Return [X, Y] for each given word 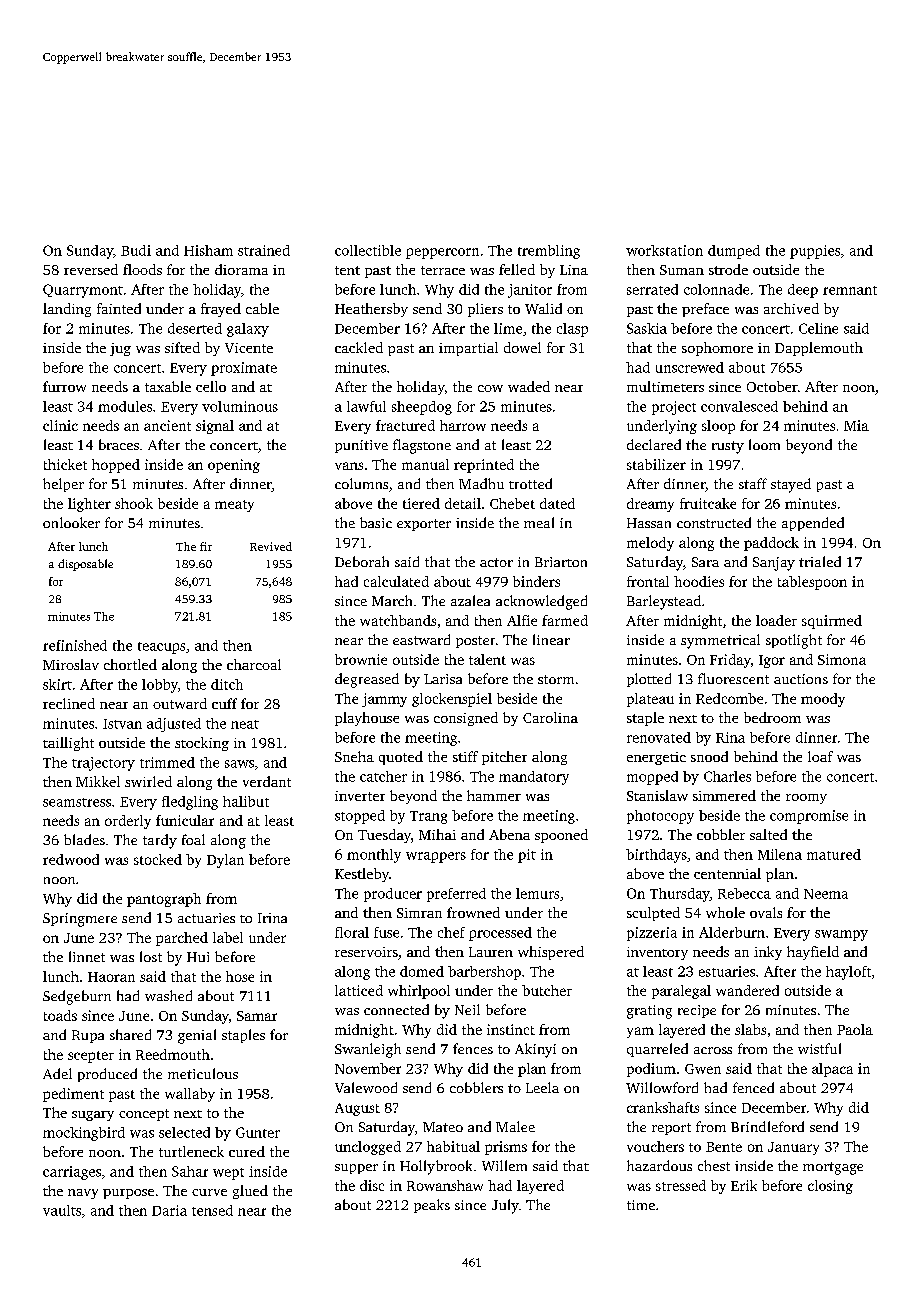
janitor [530, 291]
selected [184, 1132]
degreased [367, 680]
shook [134, 503]
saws [239, 764]
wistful [819, 1048]
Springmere [80, 920]
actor [496, 562]
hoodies [699, 581]
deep [803, 291]
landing [67, 310]
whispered [551, 953]
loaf [820, 756]
